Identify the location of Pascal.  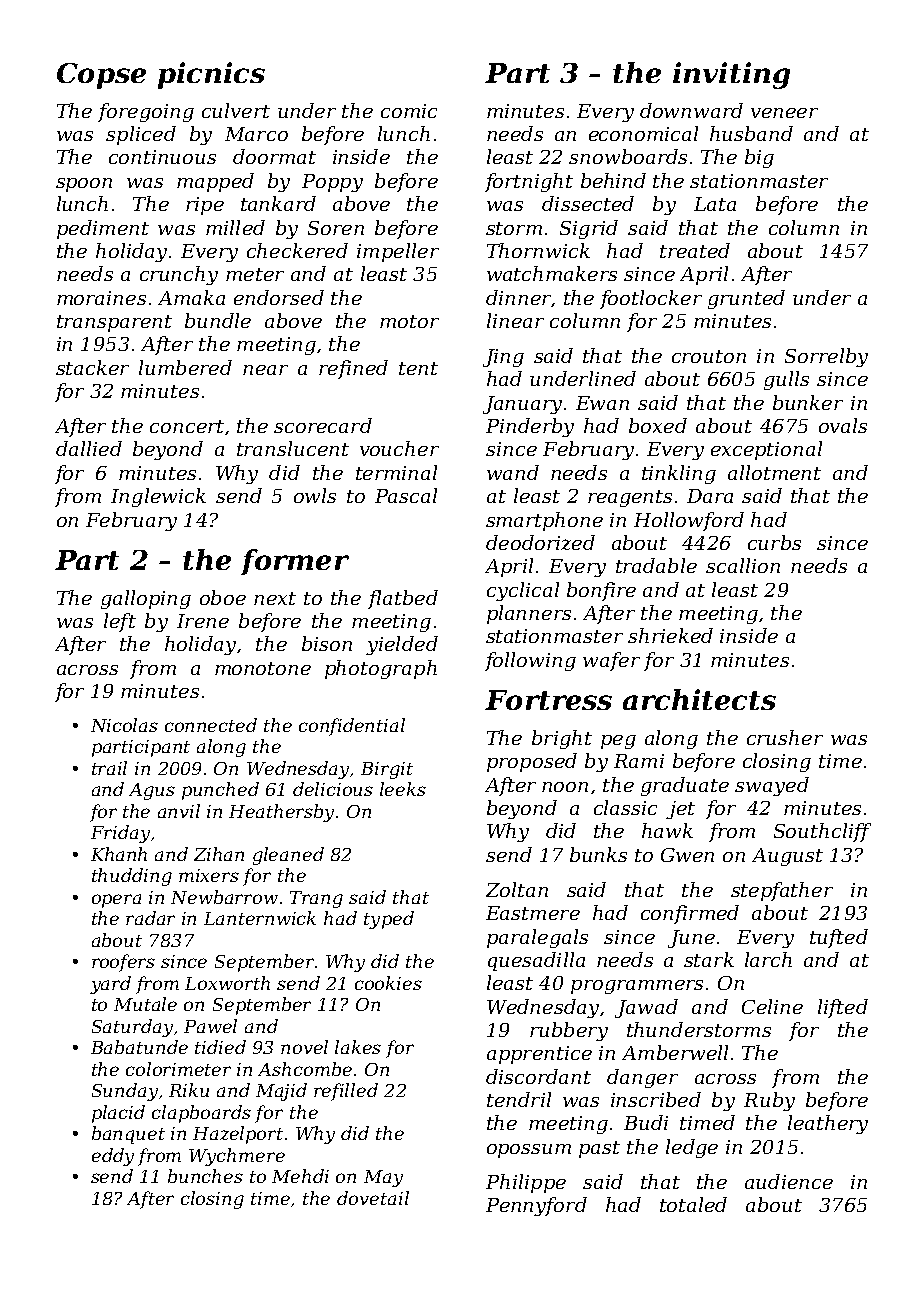
(406, 495).
